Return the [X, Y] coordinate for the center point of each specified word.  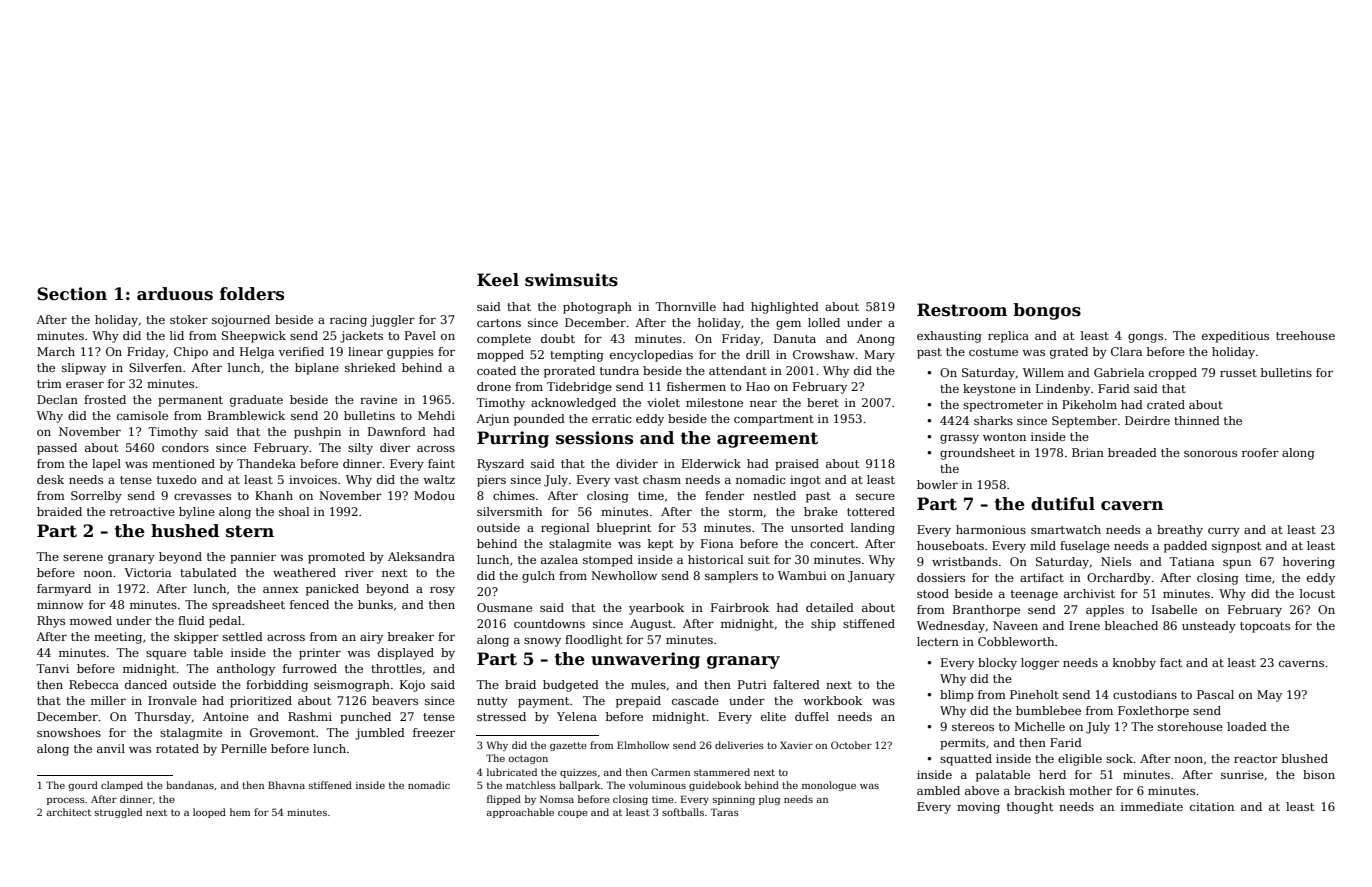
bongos [1047, 311]
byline [197, 513]
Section [72, 294]
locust [1317, 593]
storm [746, 512]
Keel [498, 280]
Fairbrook [740, 607]
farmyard [64, 590]
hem [240, 812]
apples [1105, 611]
